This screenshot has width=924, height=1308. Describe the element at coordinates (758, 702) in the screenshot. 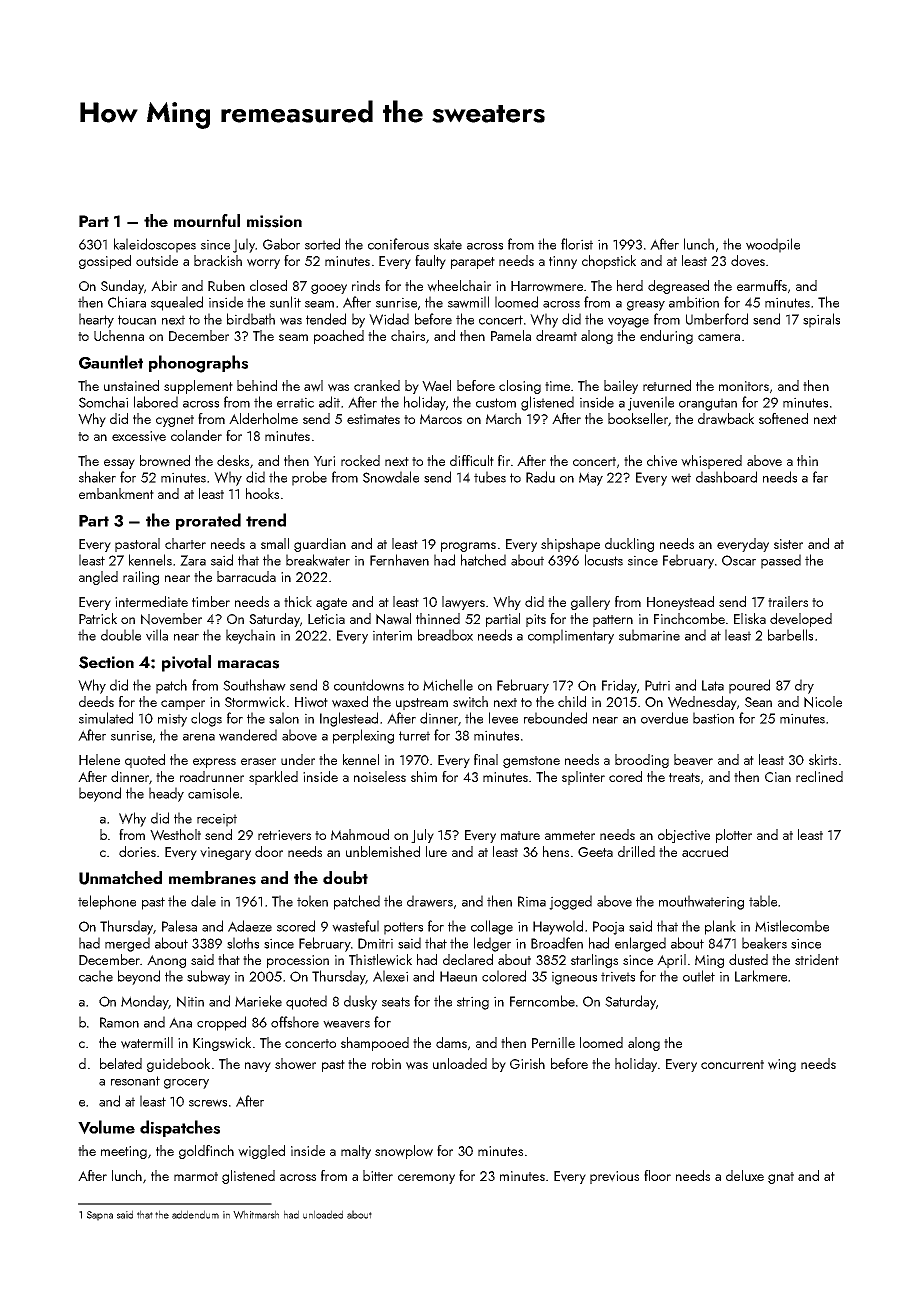

I see `Sean` at that location.
